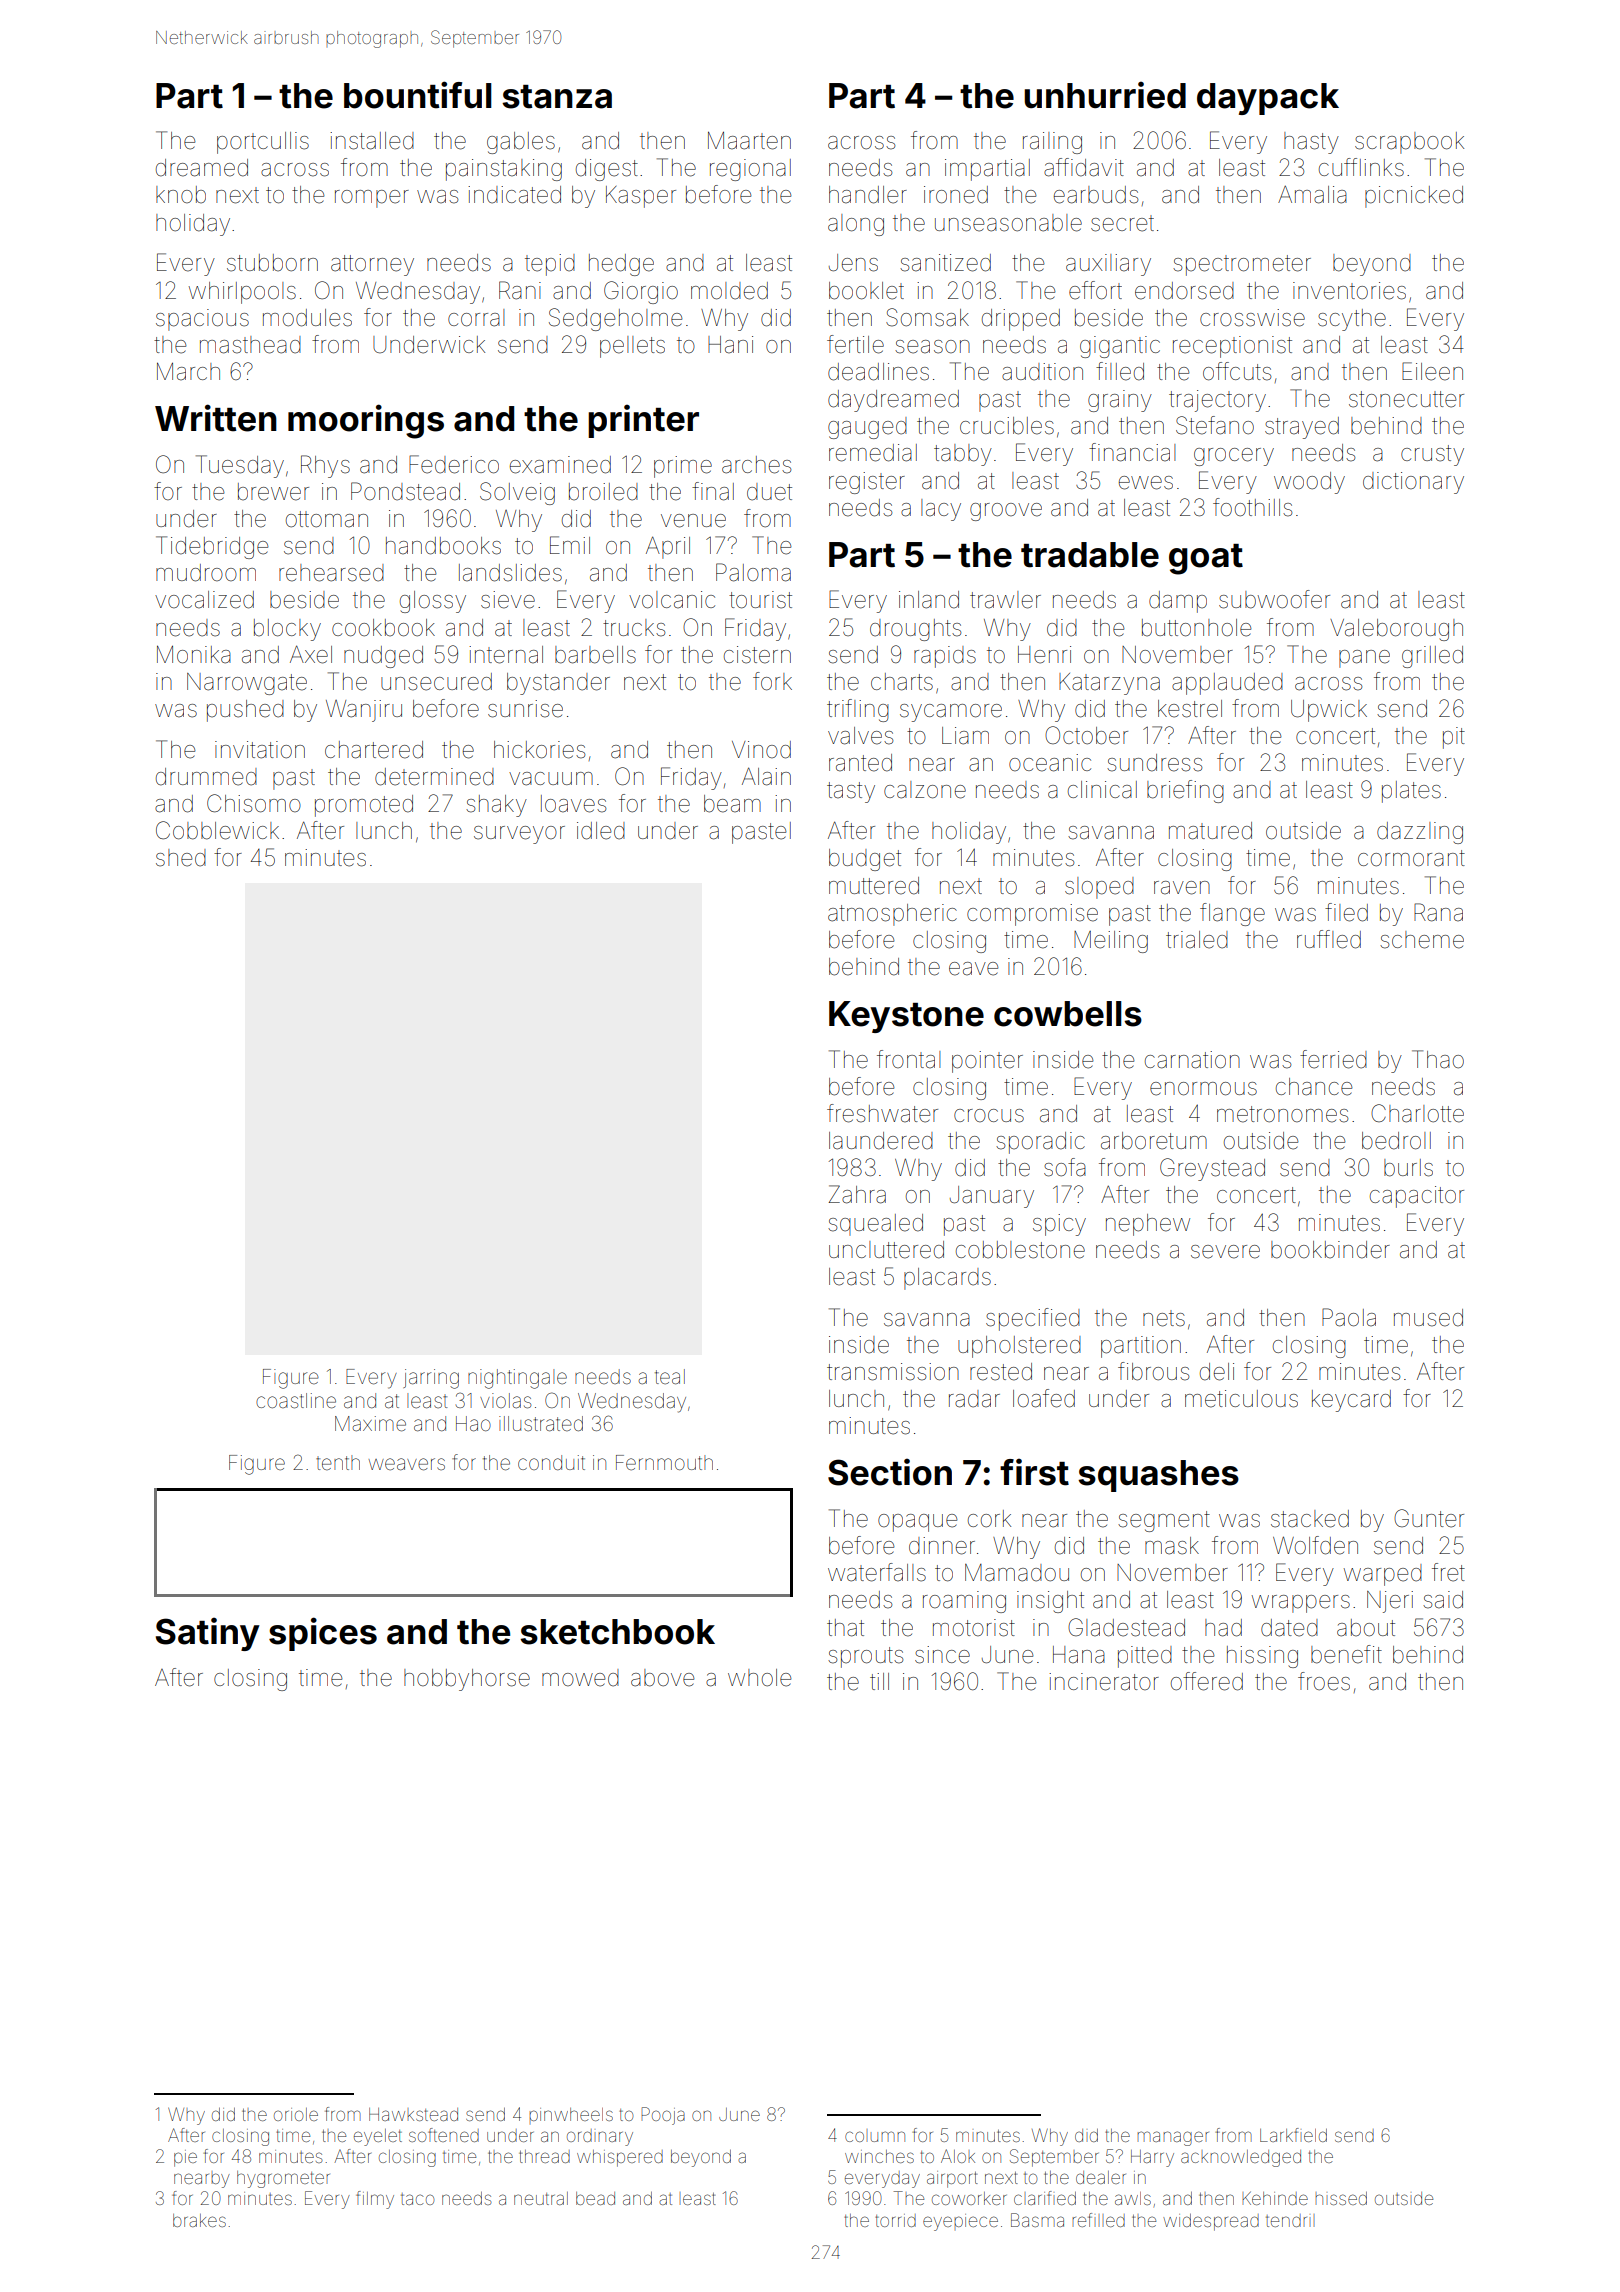 The width and height of the document is (1620, 2292). What do you see at coordinates (964, 1602) in the document?
I see `roaming` at bounding box center [964, 1602].
